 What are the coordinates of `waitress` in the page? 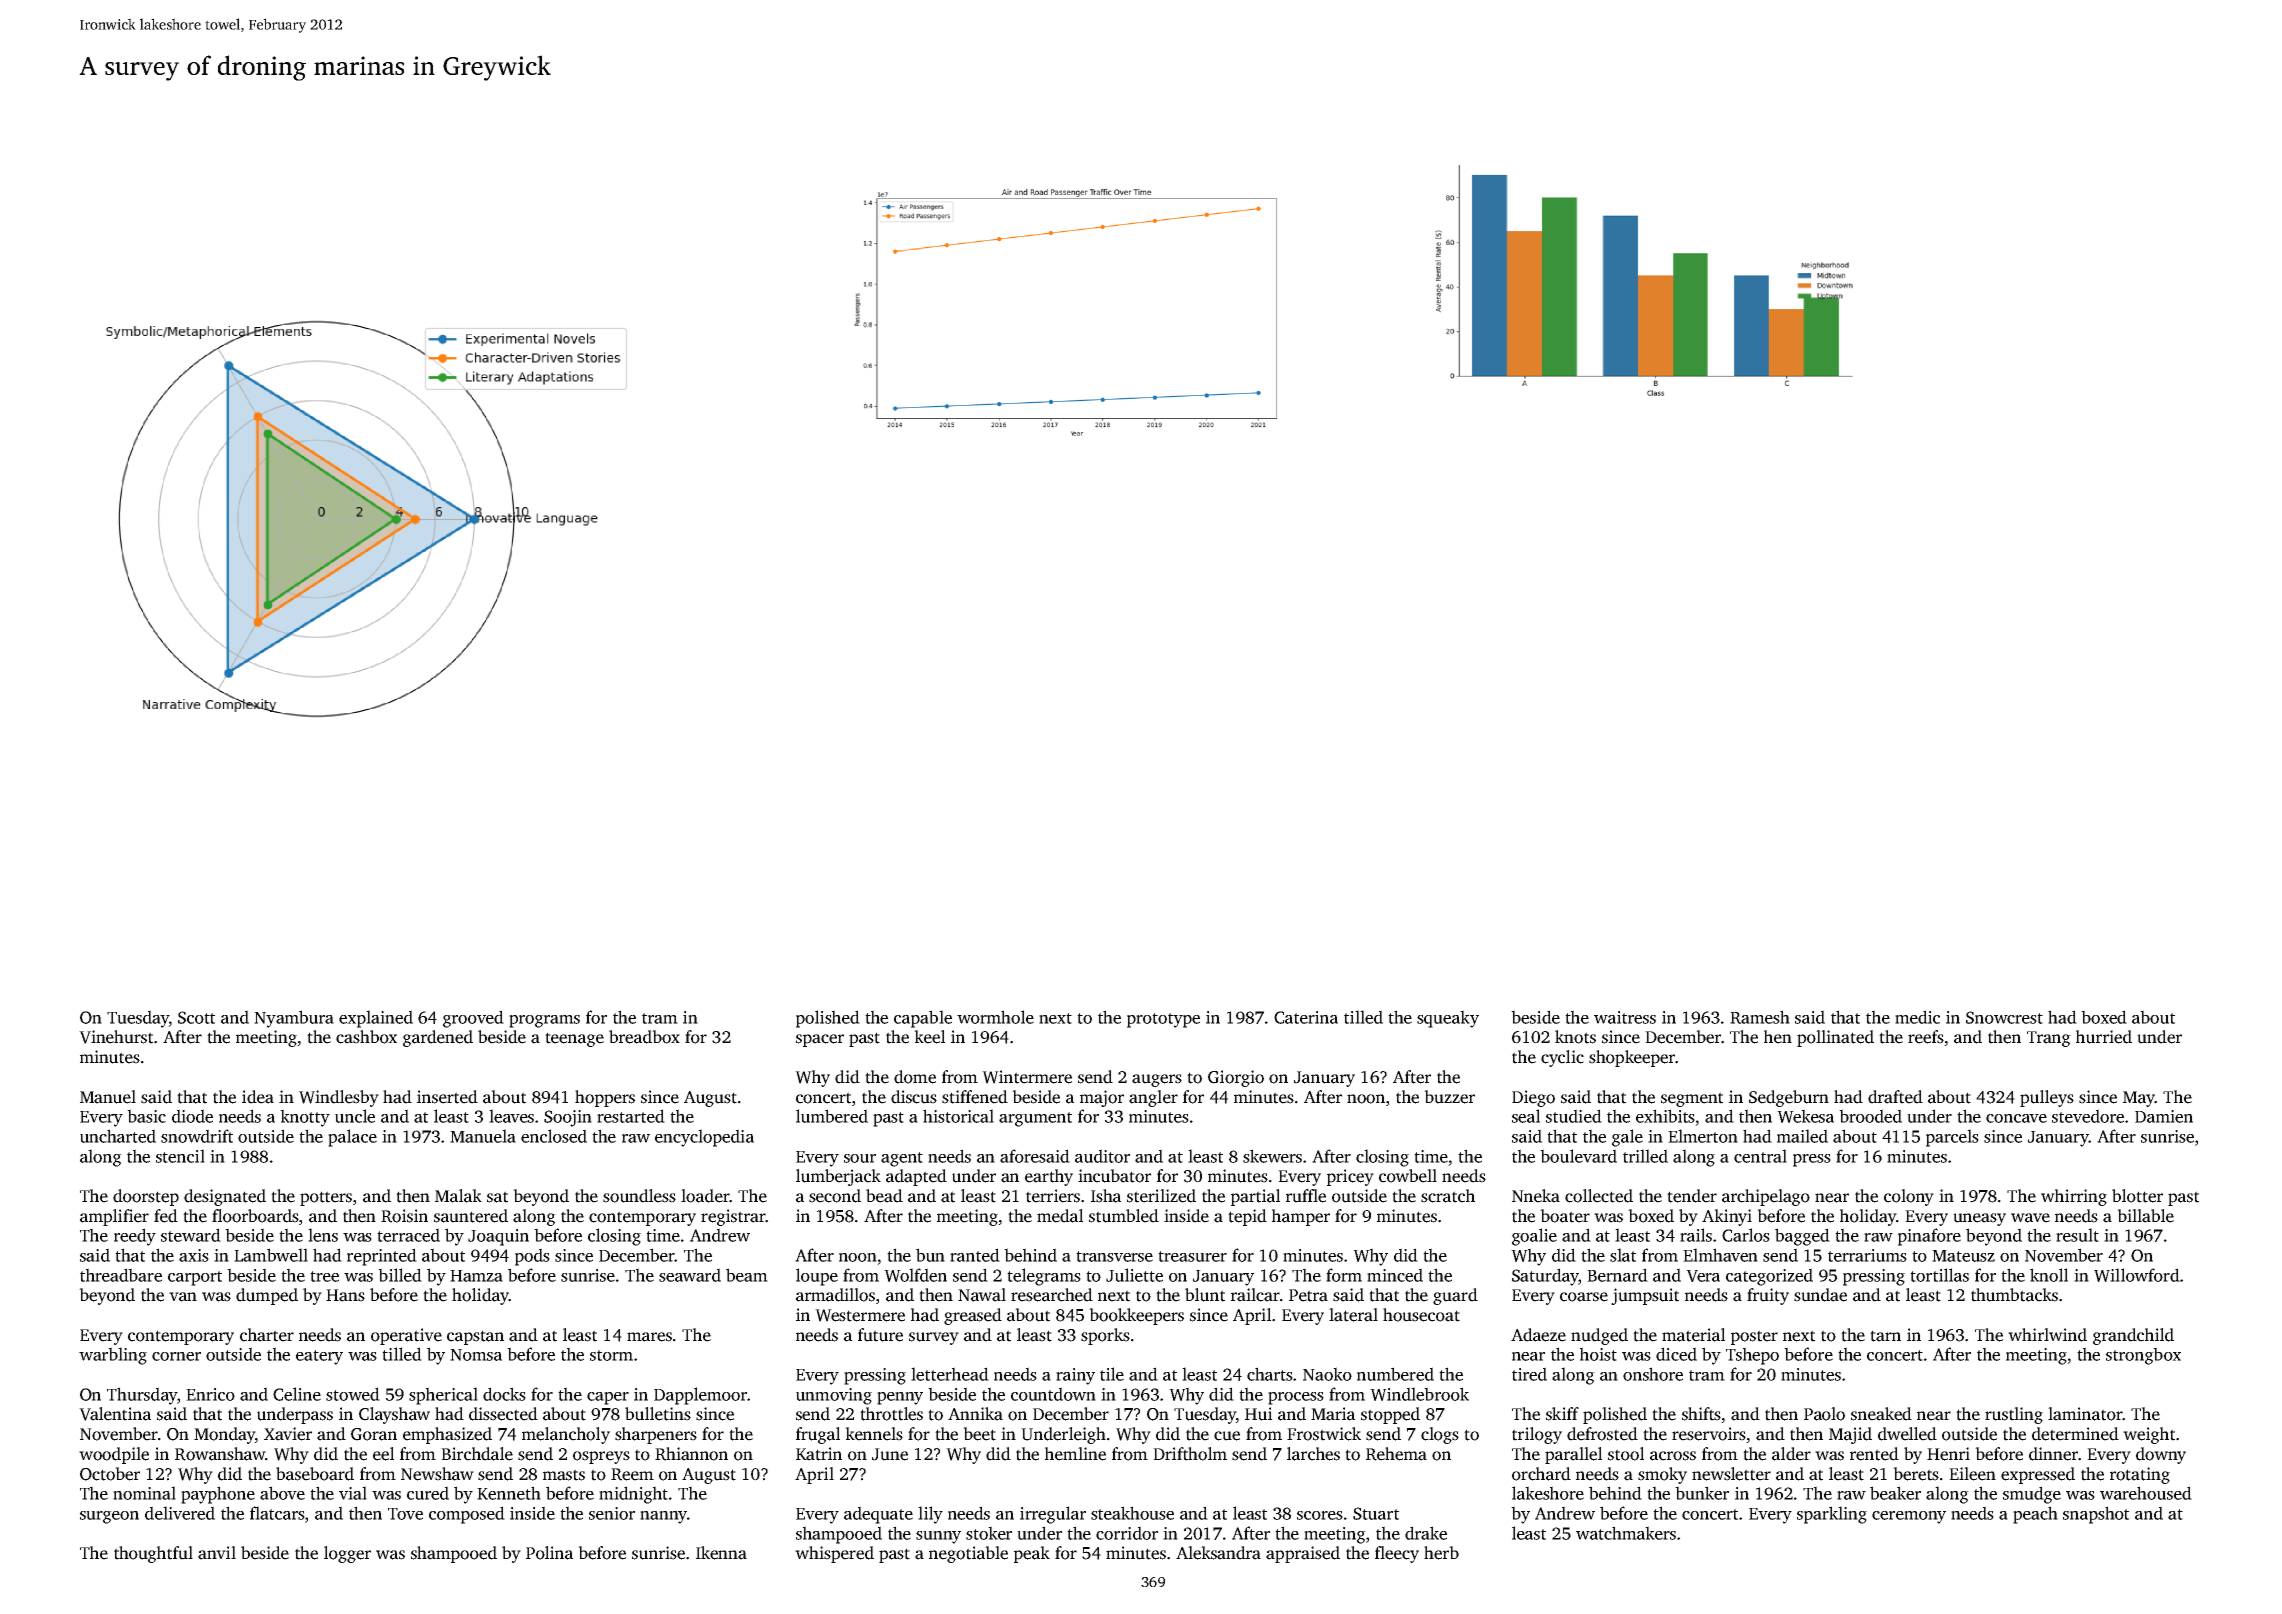 It's located at (1625, 1017).
